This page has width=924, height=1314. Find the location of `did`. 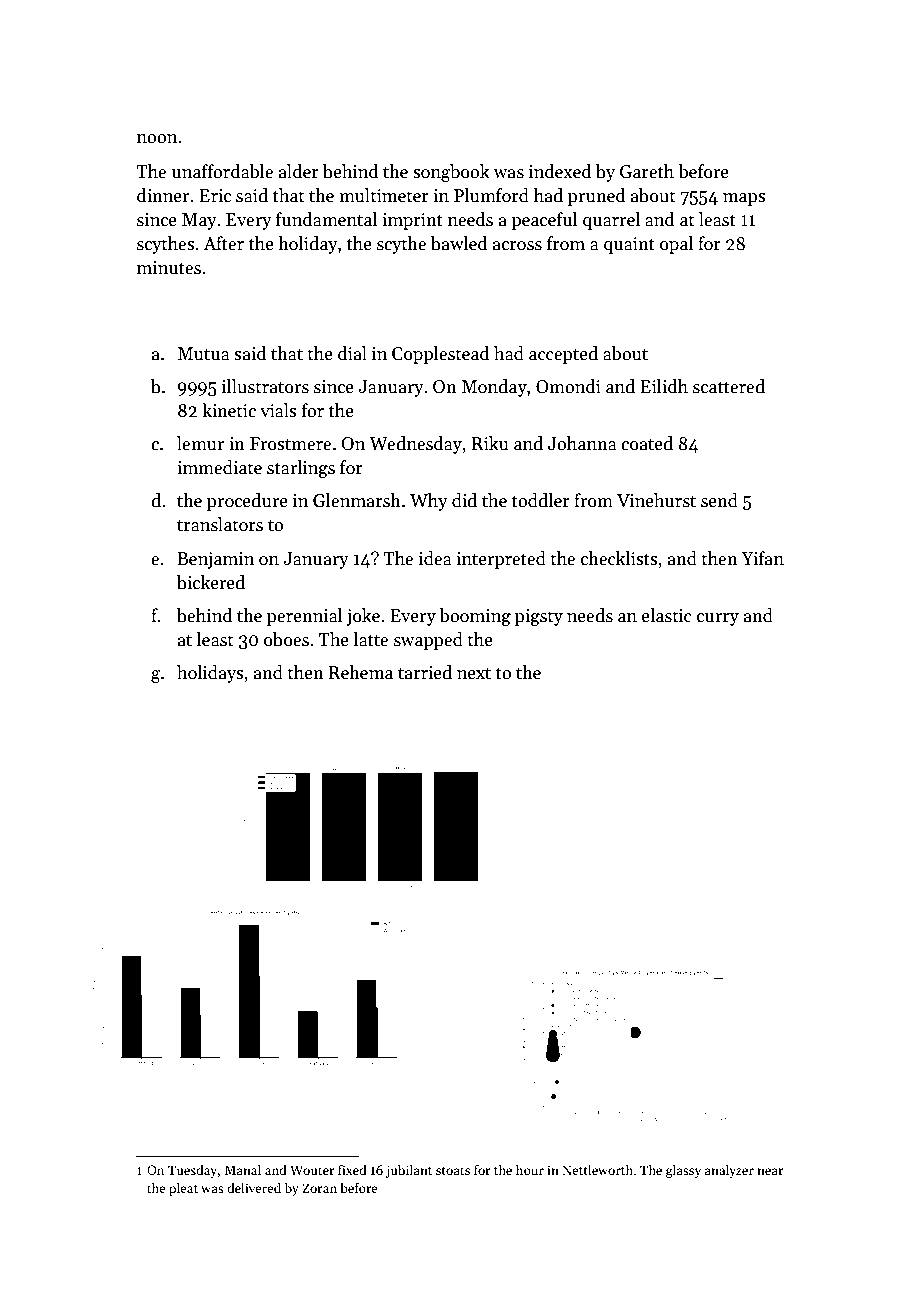

did is located at coordinates (464, 500).
